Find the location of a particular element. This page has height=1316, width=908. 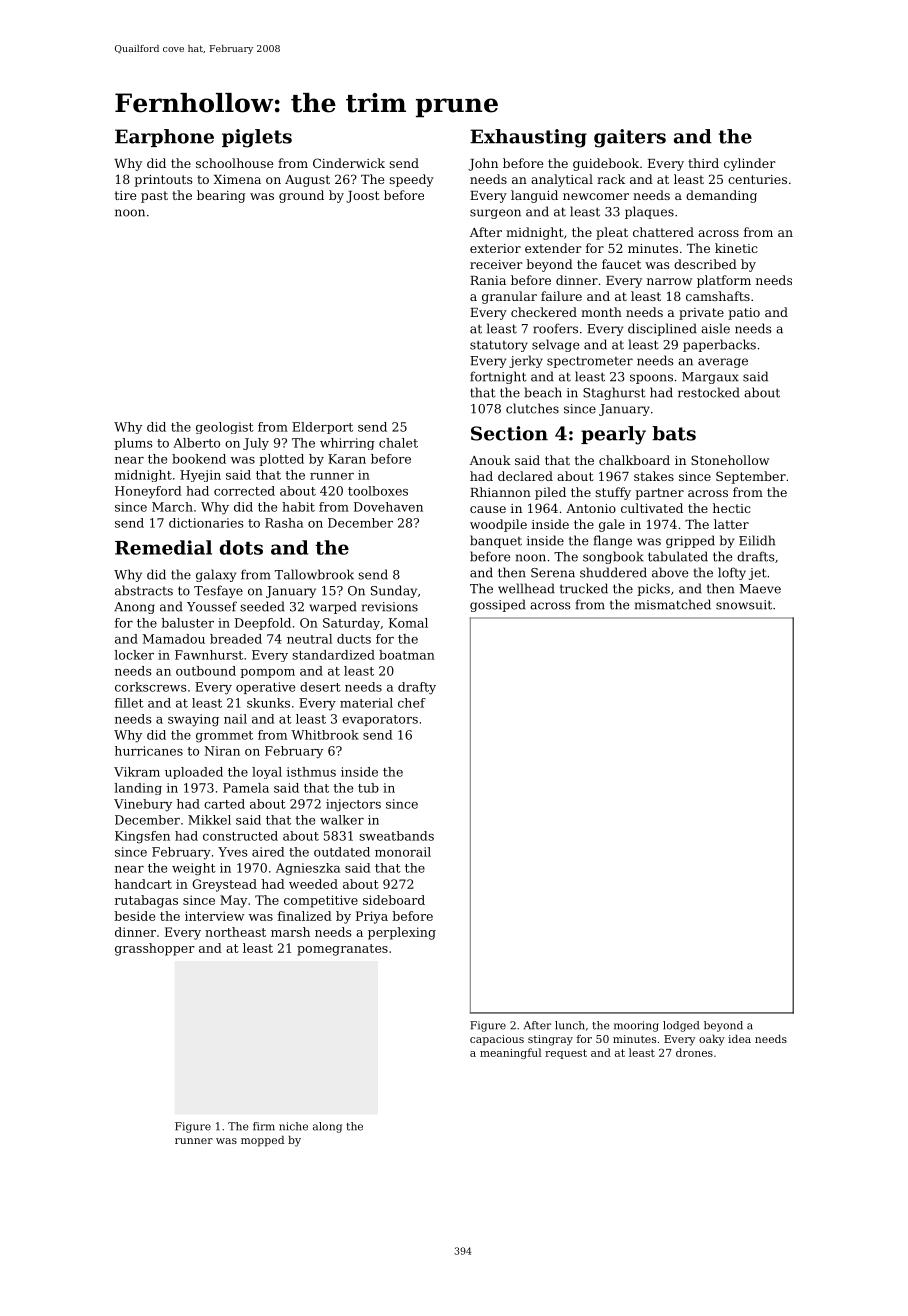

loyal is located at coordinates (267, 773).
